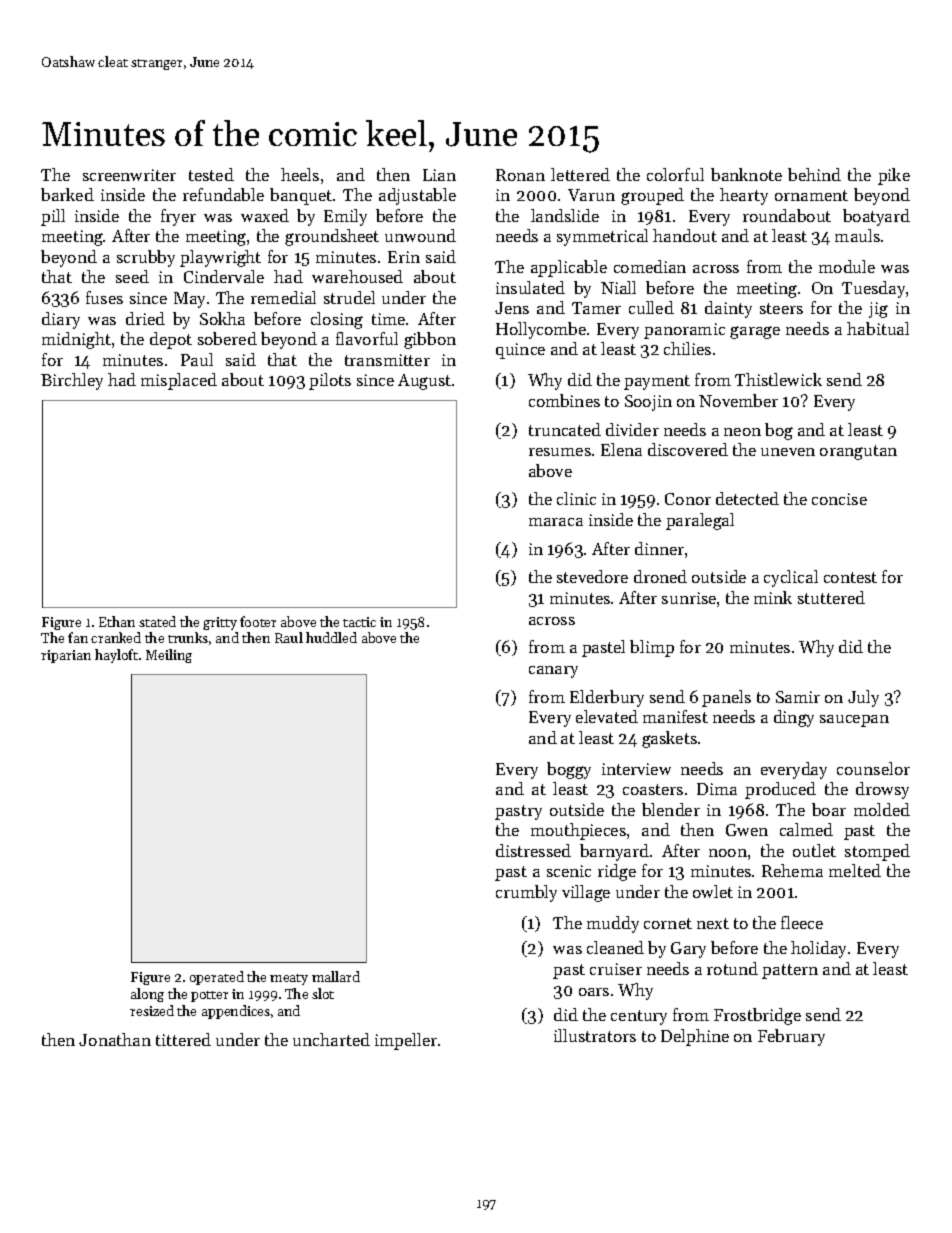  I want to click on orangutan, so click(858, 452).
